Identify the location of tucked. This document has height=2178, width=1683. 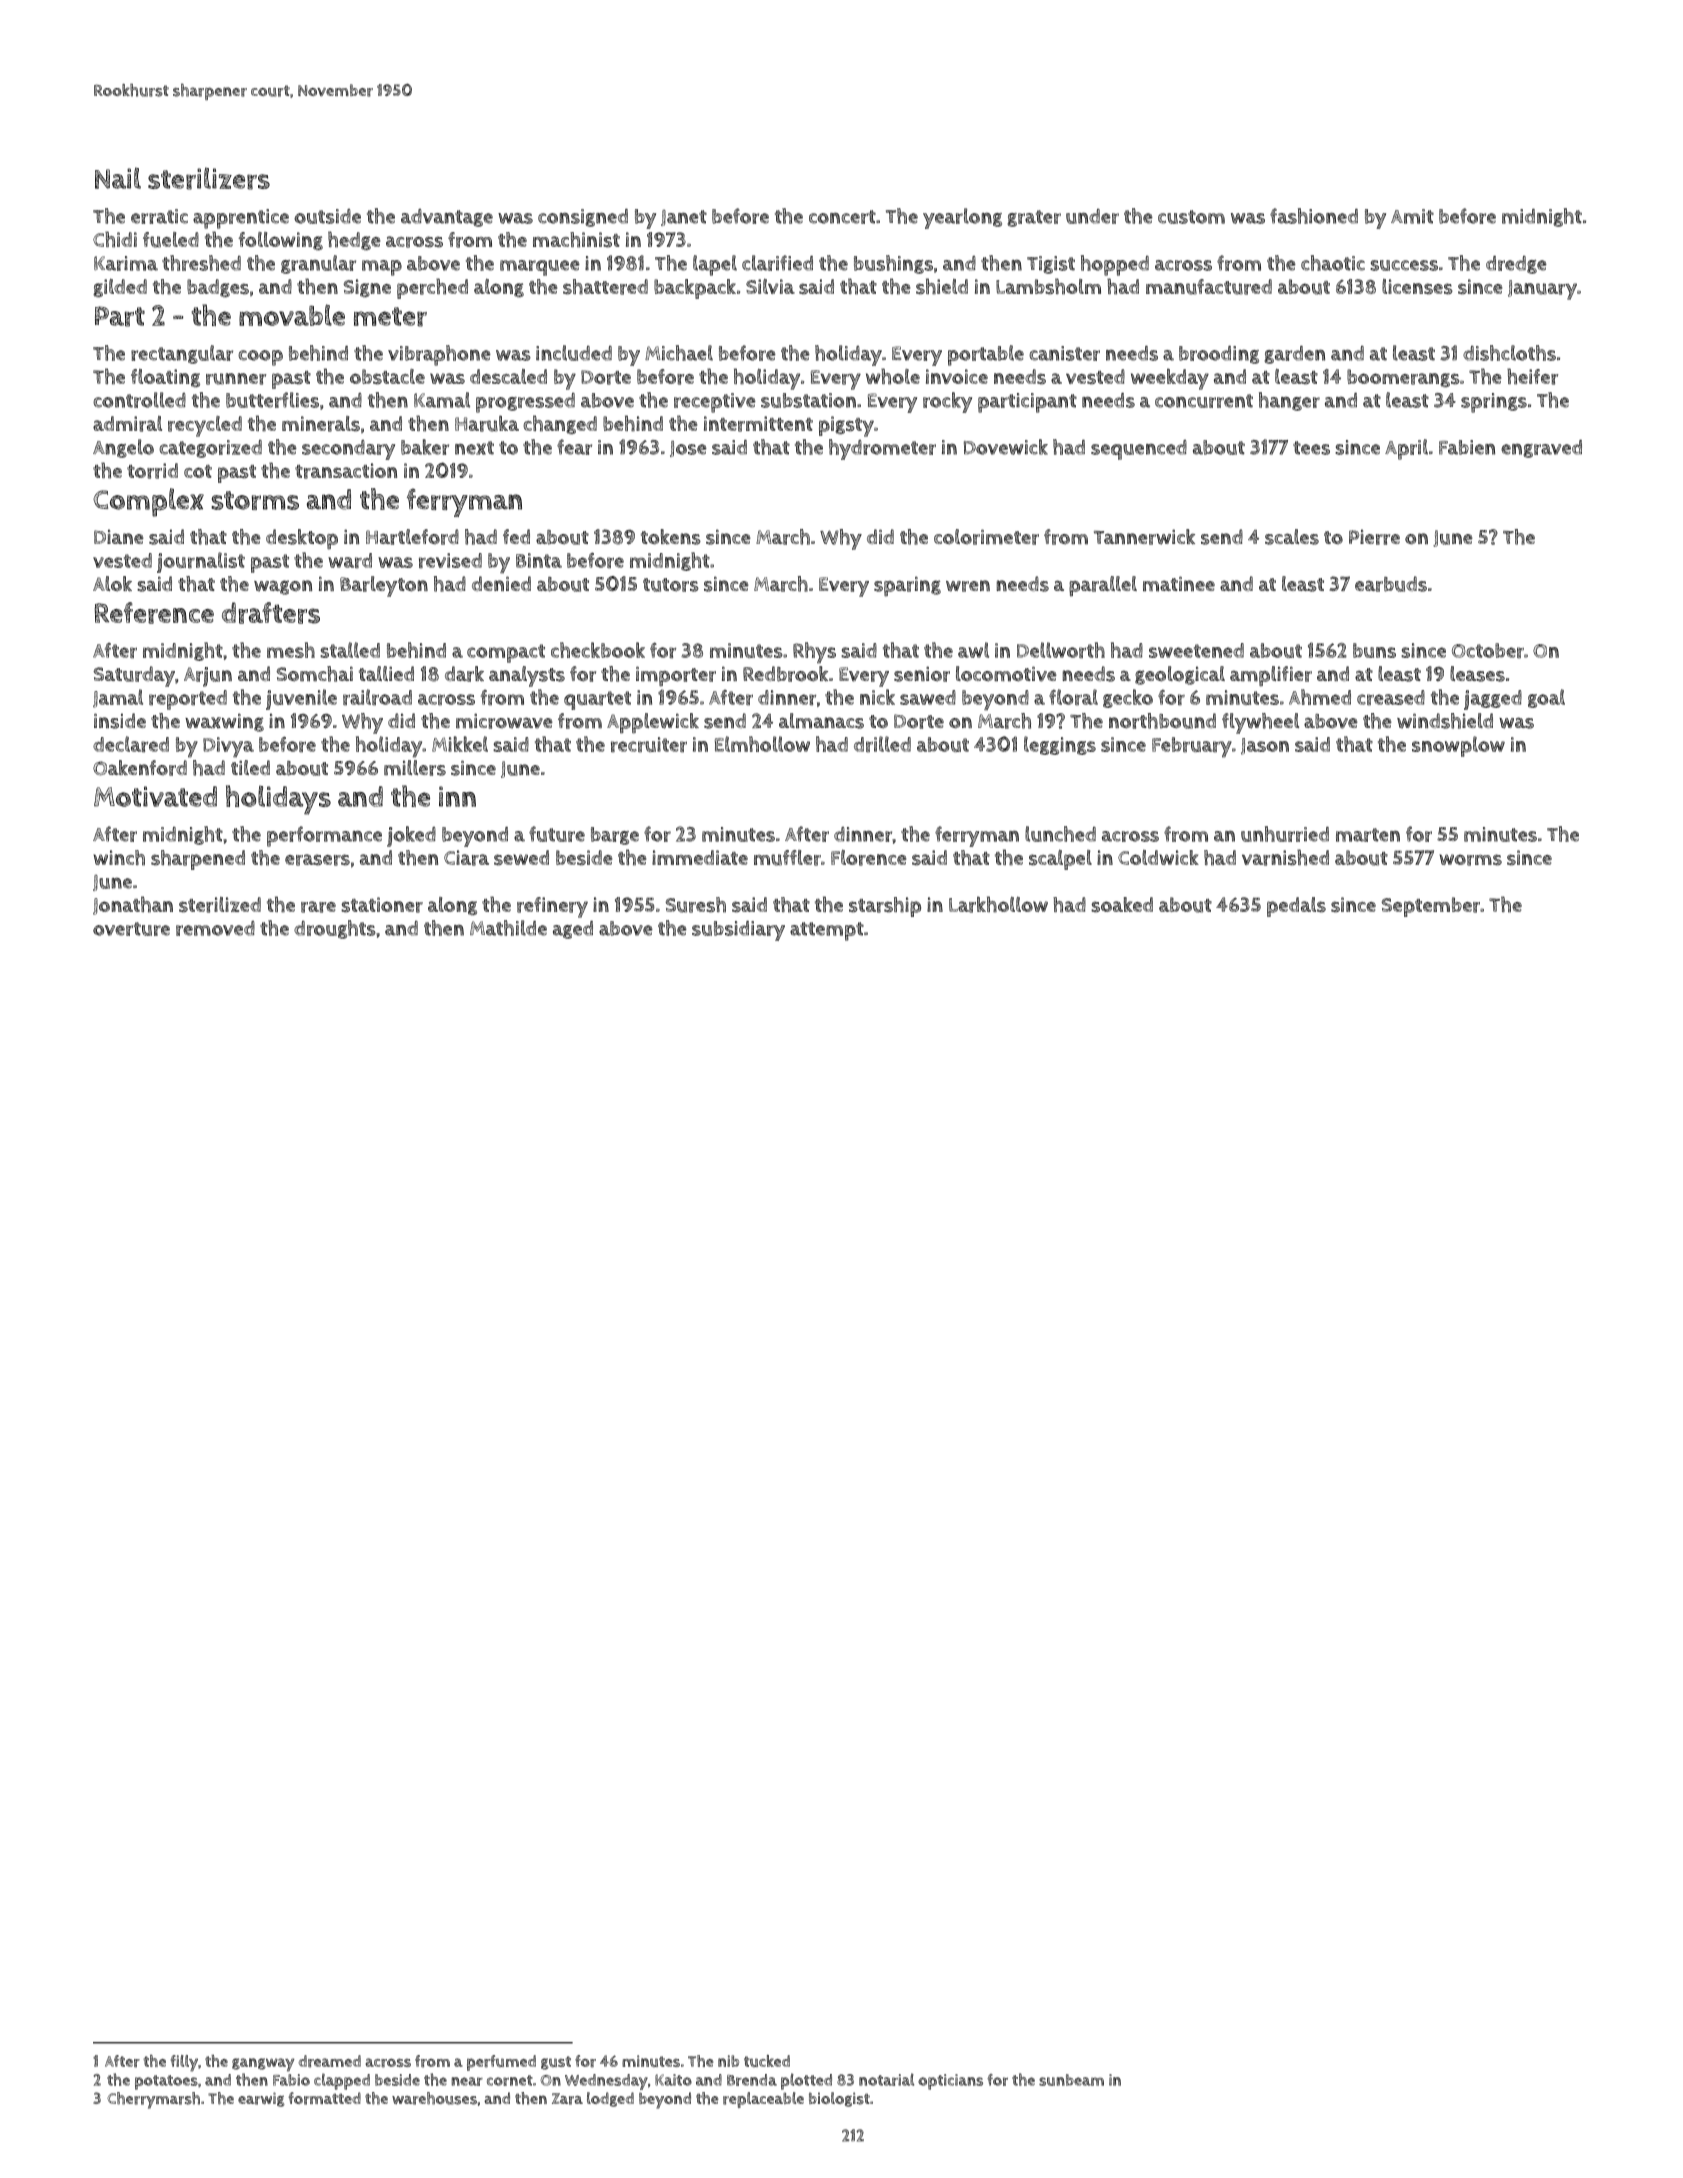
(767, 2061).
